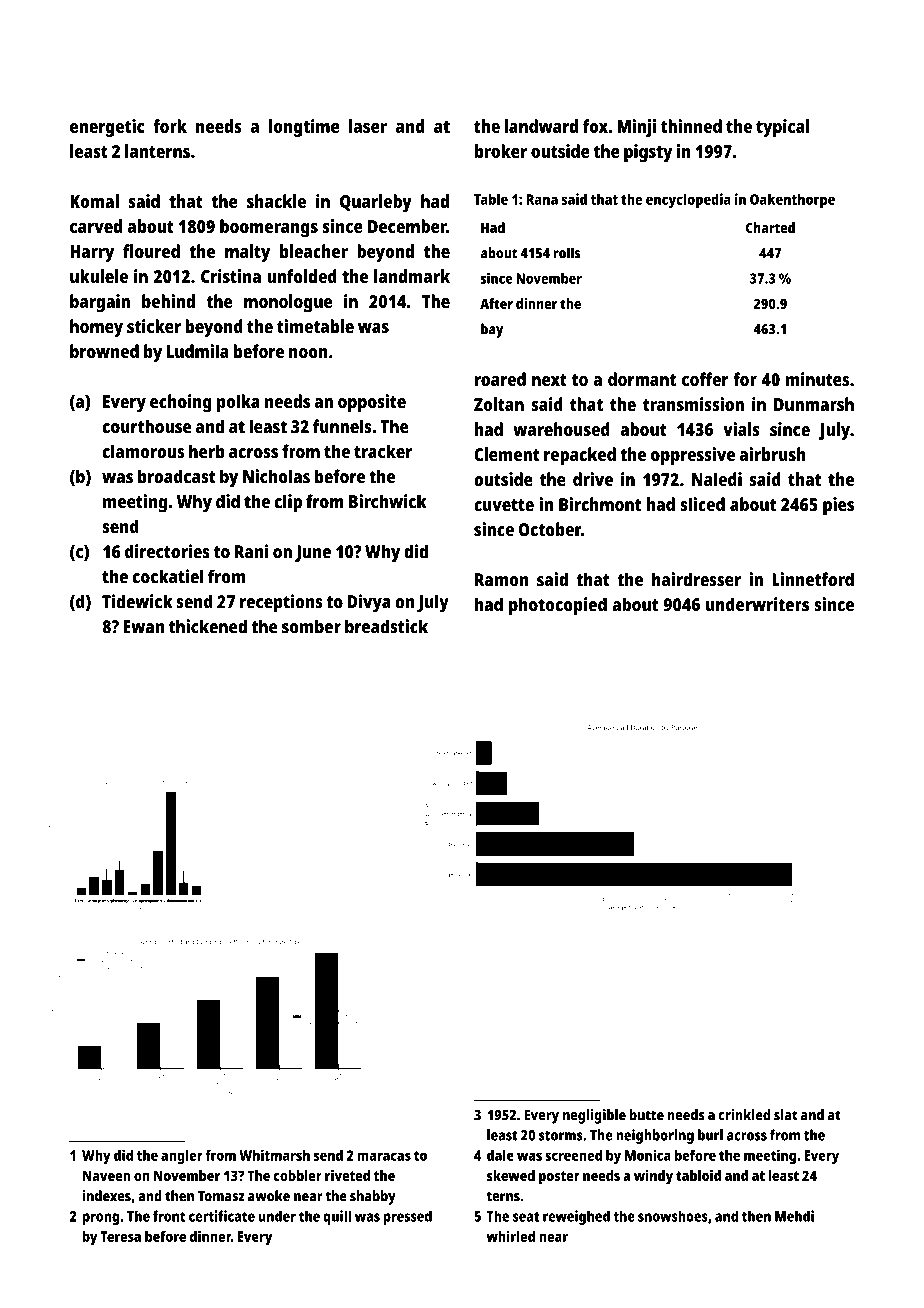 The image size is (924, 1308). What do you see at coordinates (342, 426) in the screenshot?
I see `funnels` at bounding box center [342, 426].
